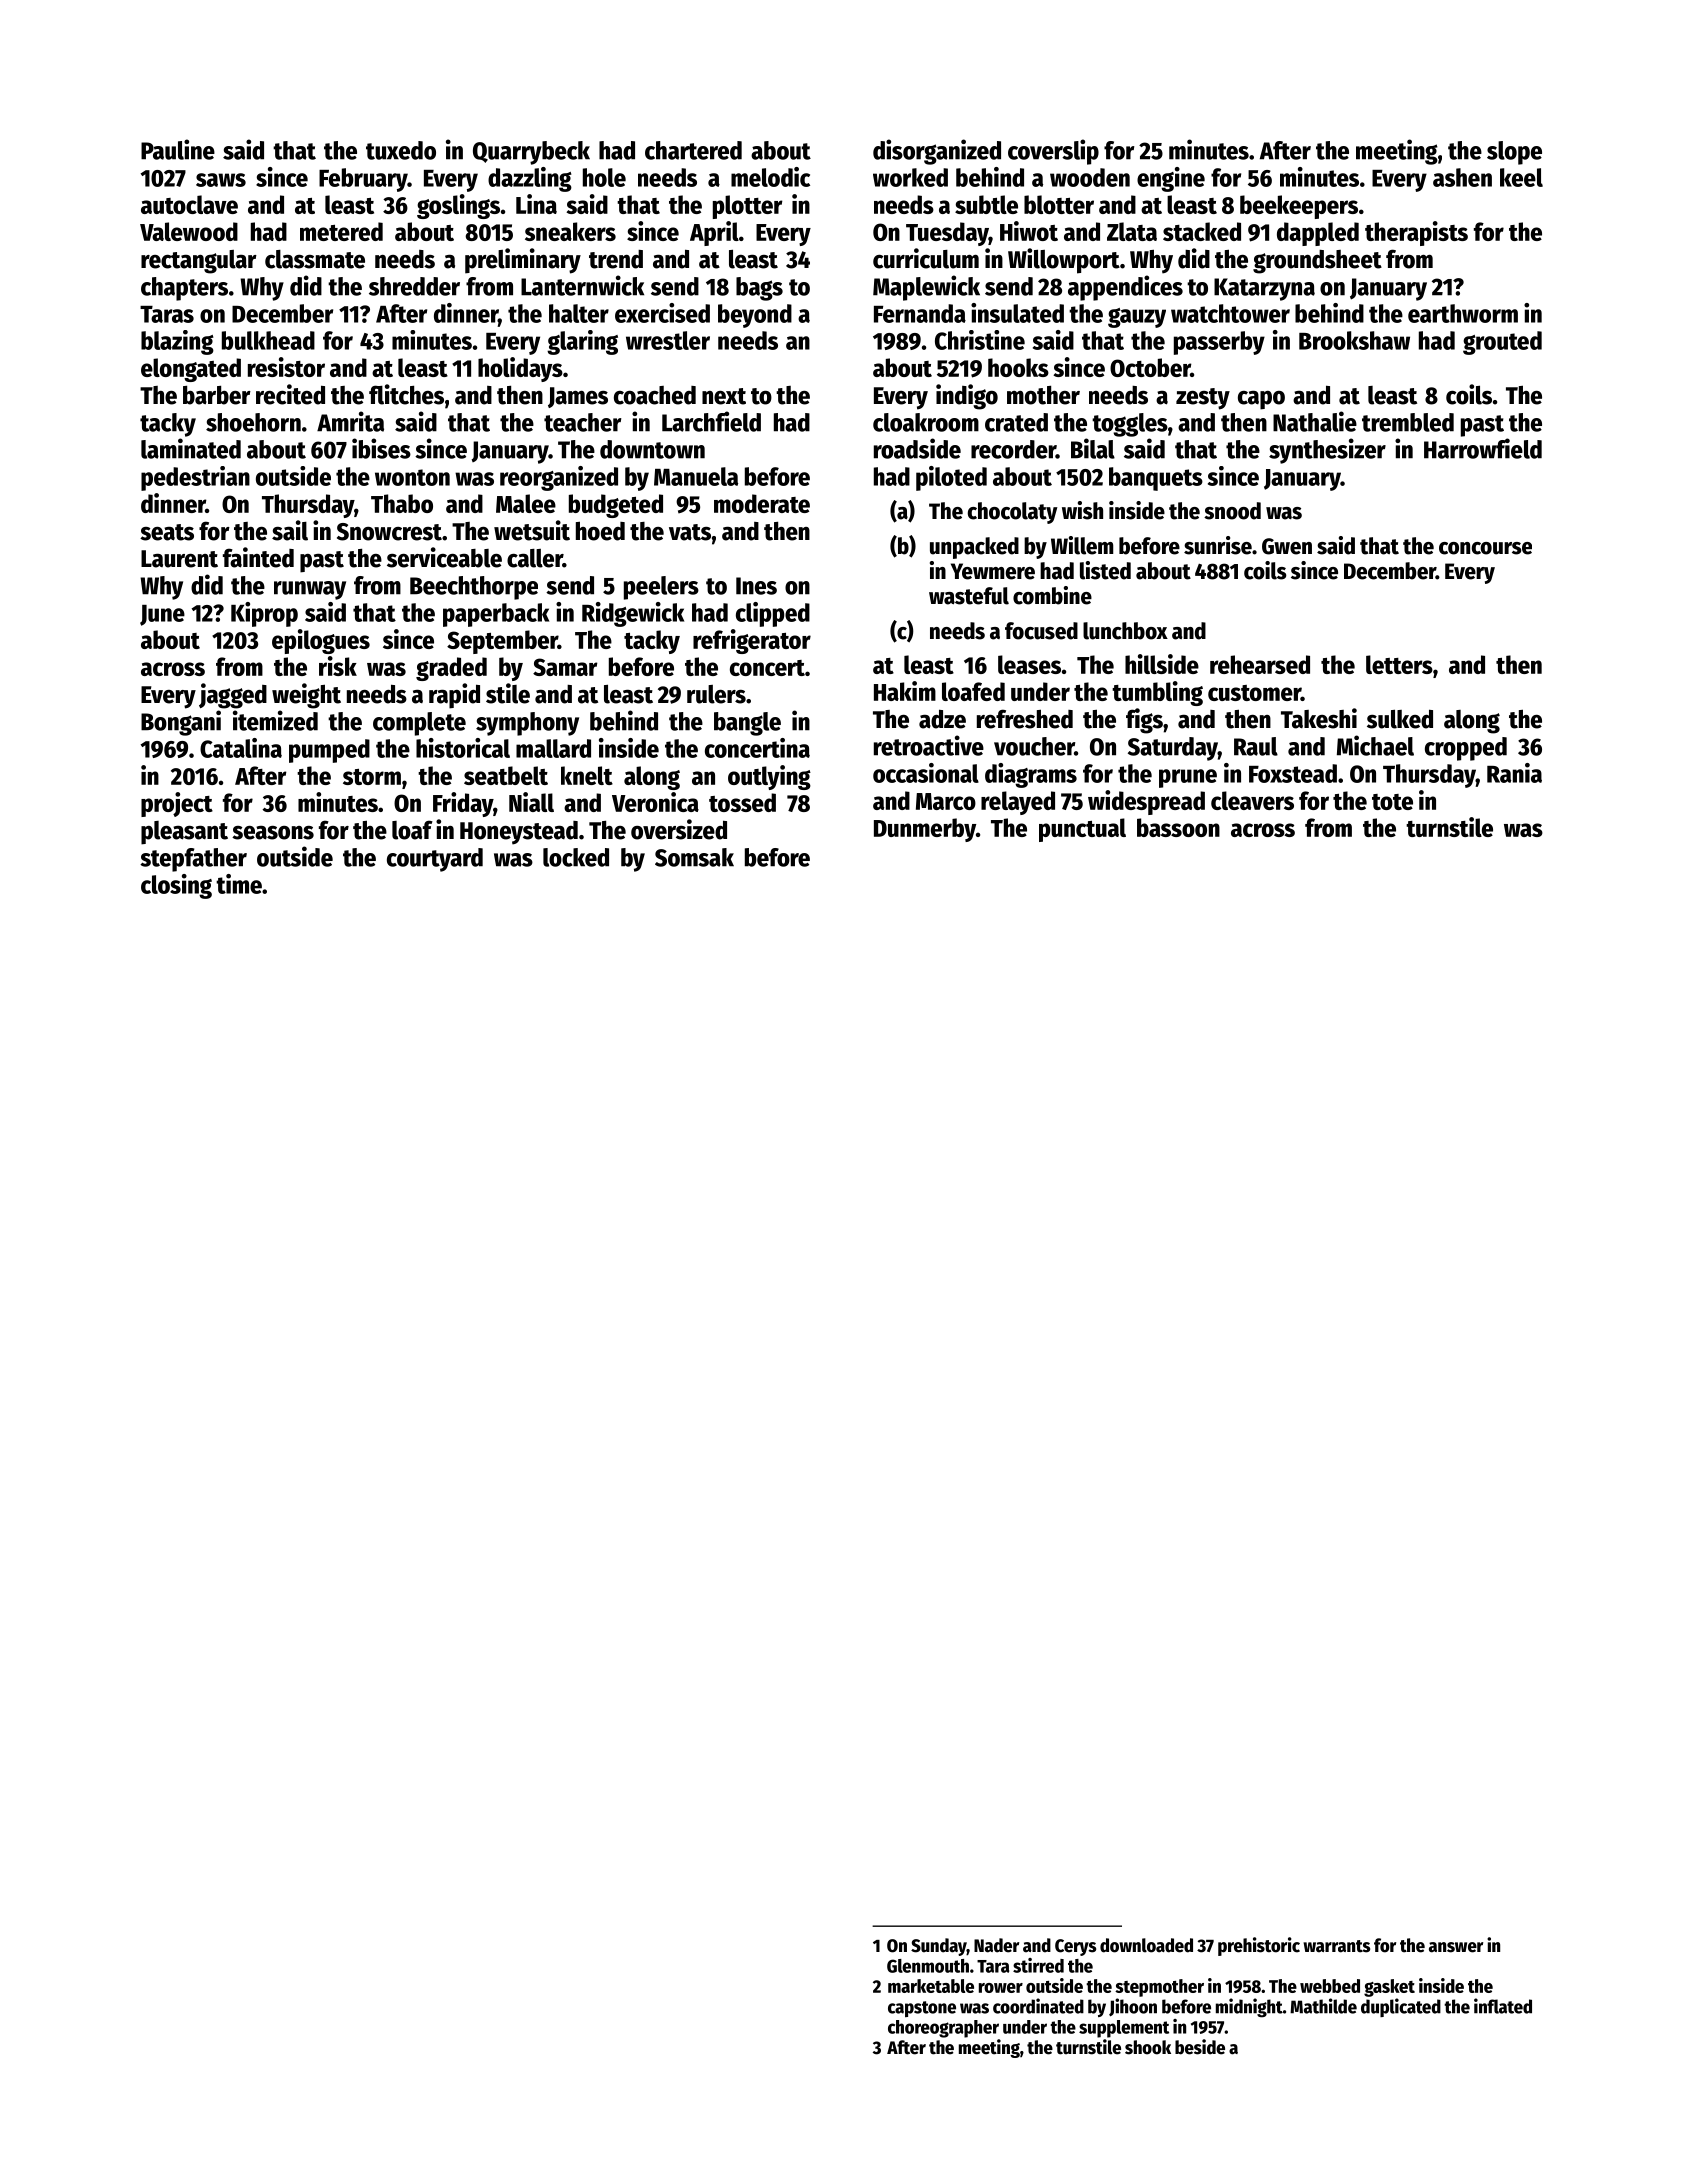 The image size is (1683, 2178). What do you see at coordinates (1252, 800) in the image?
I see `cleavers` at bounding box center [1252, 800].
